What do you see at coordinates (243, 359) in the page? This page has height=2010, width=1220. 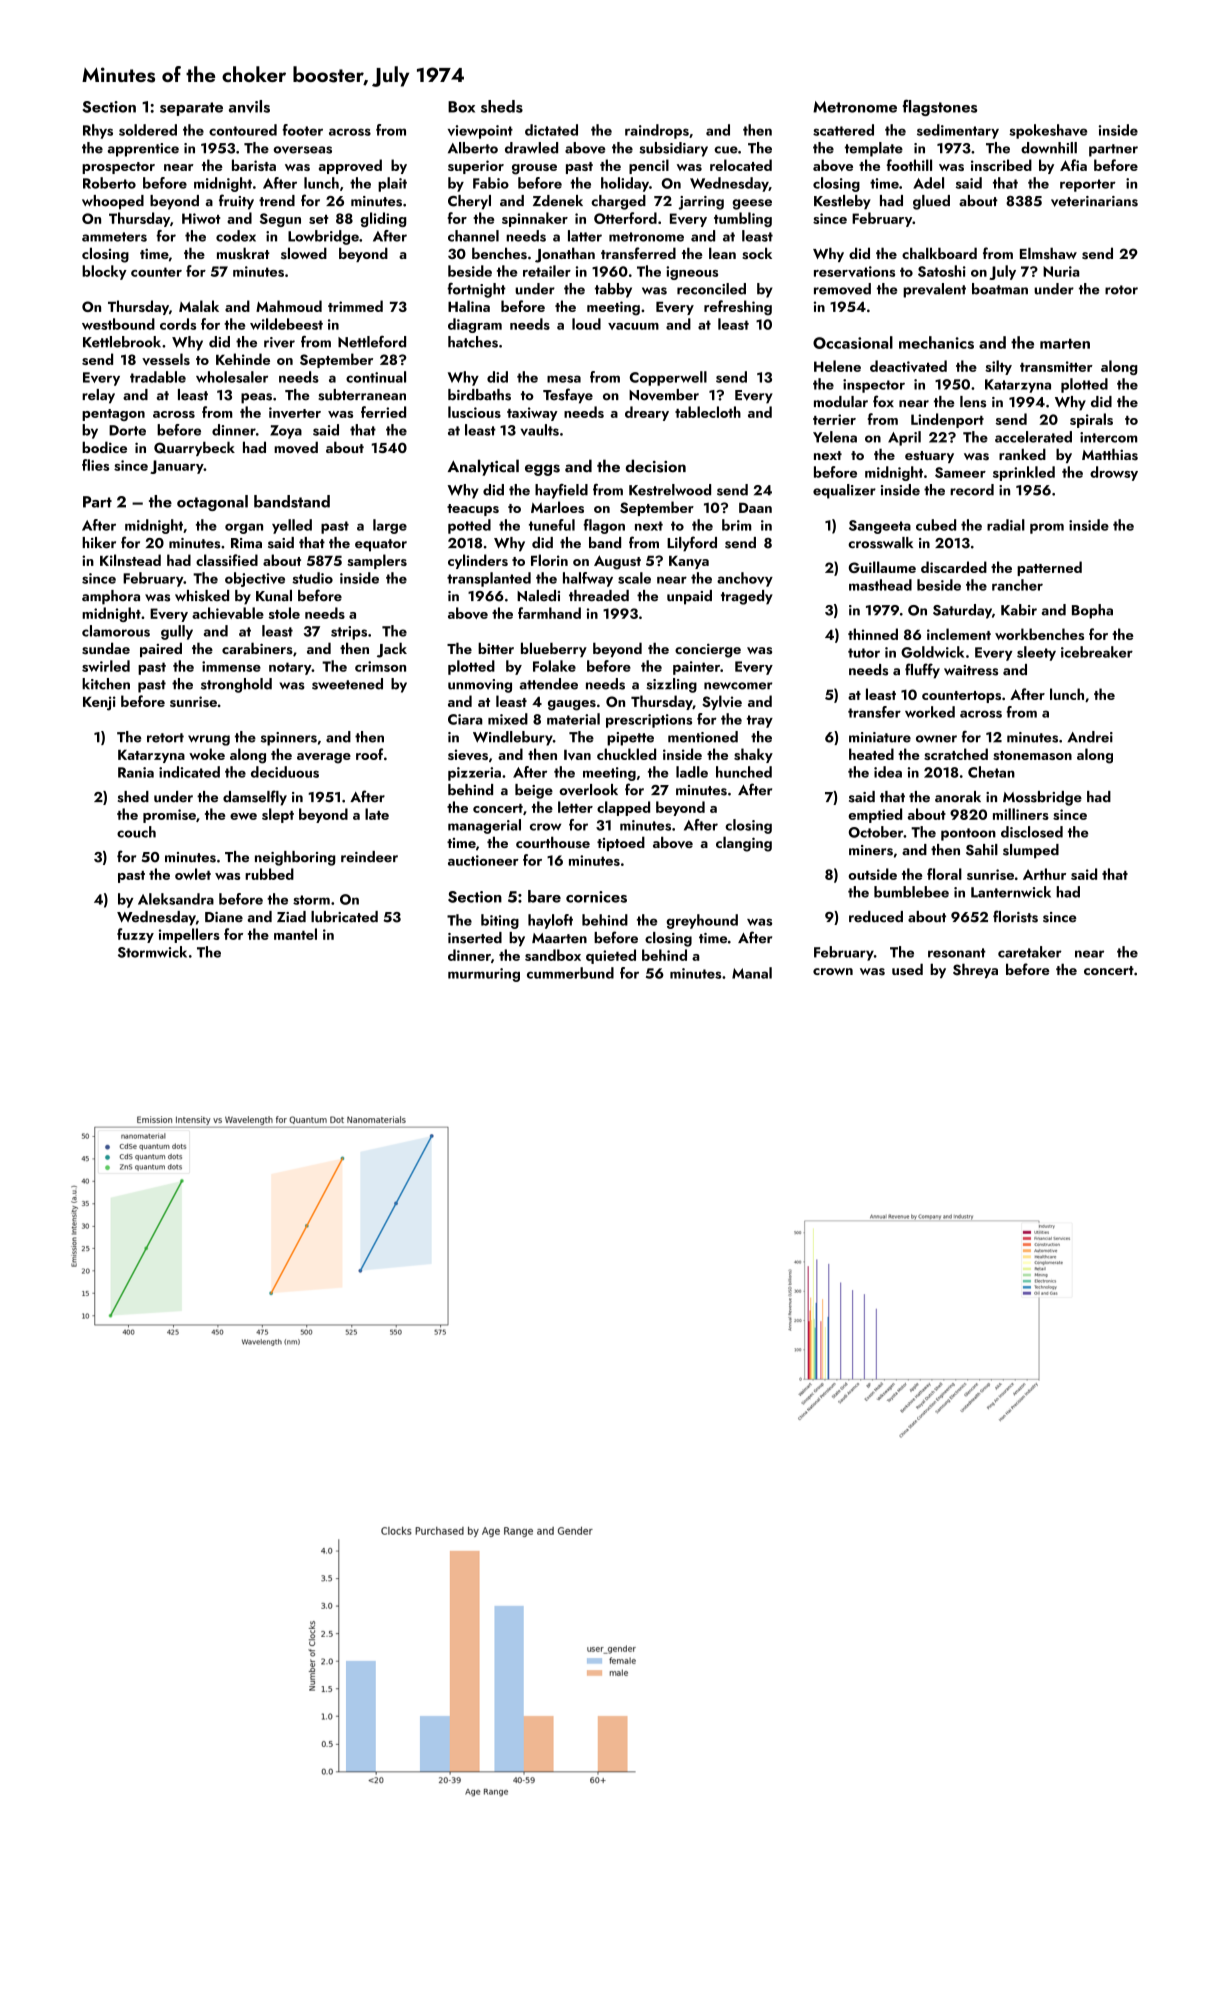 I see `Kehinde` at bounding box center [243, 359].
